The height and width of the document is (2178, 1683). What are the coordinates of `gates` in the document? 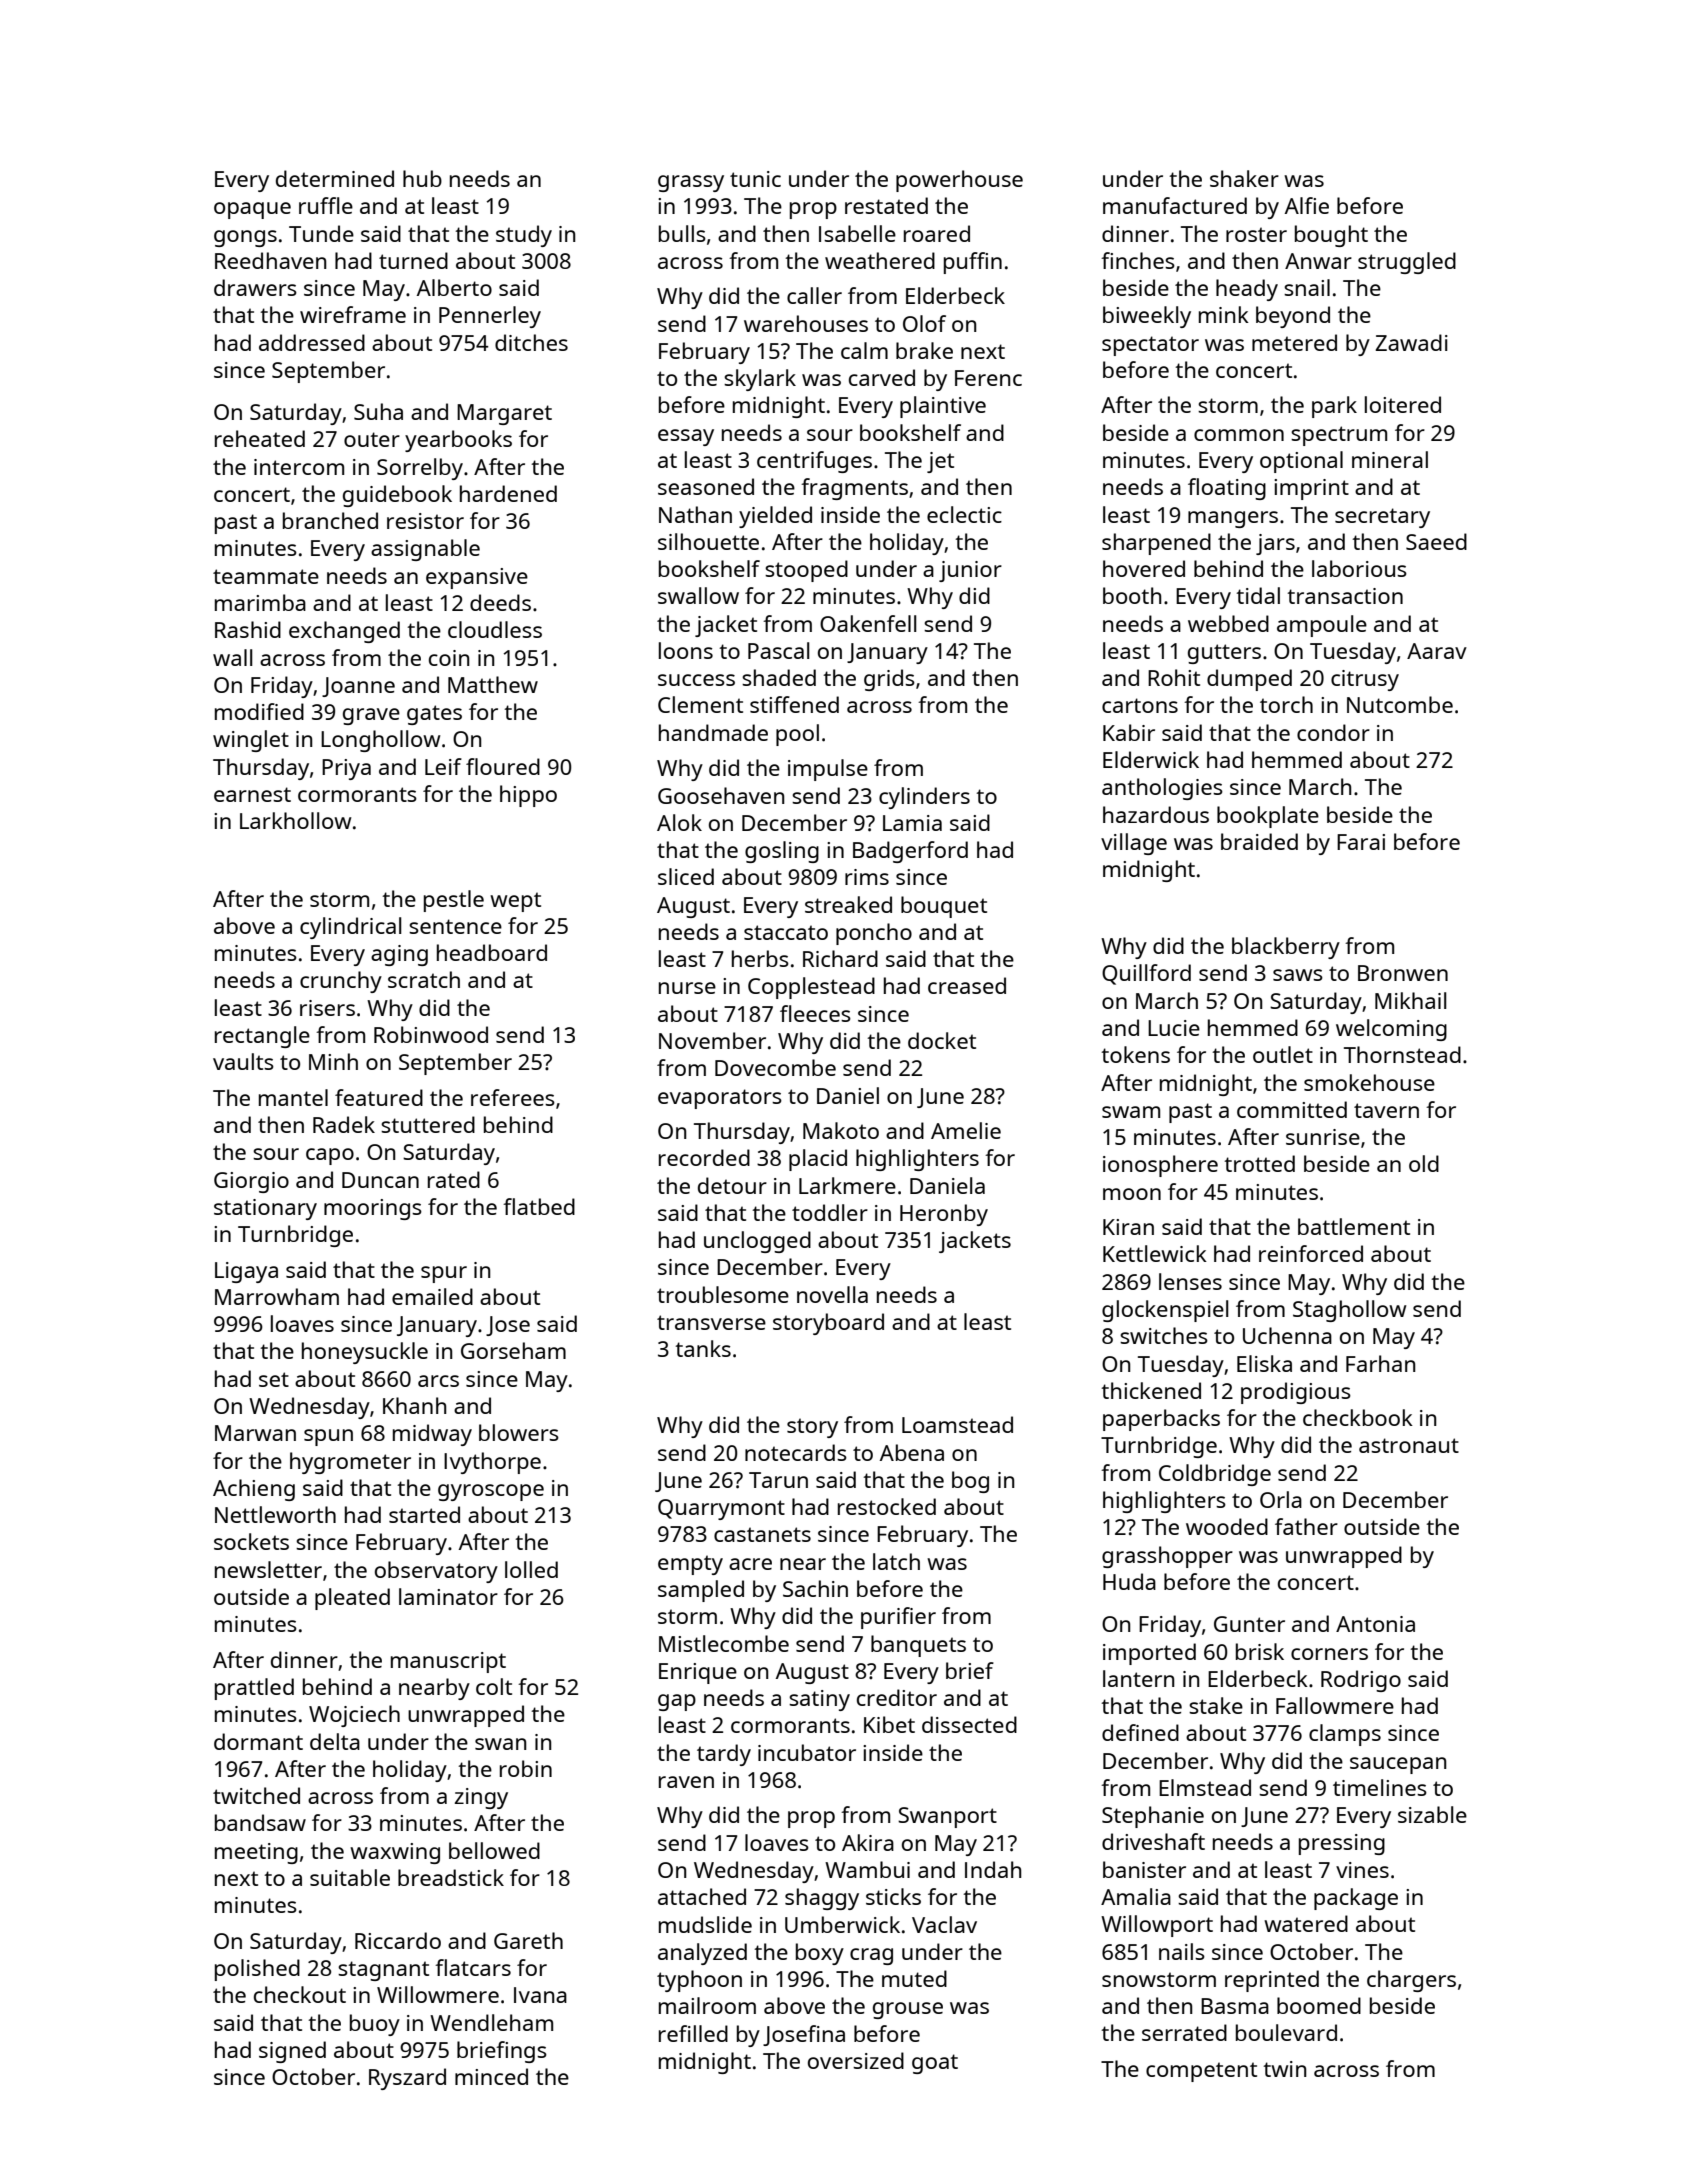 It's located at (434, 715).
